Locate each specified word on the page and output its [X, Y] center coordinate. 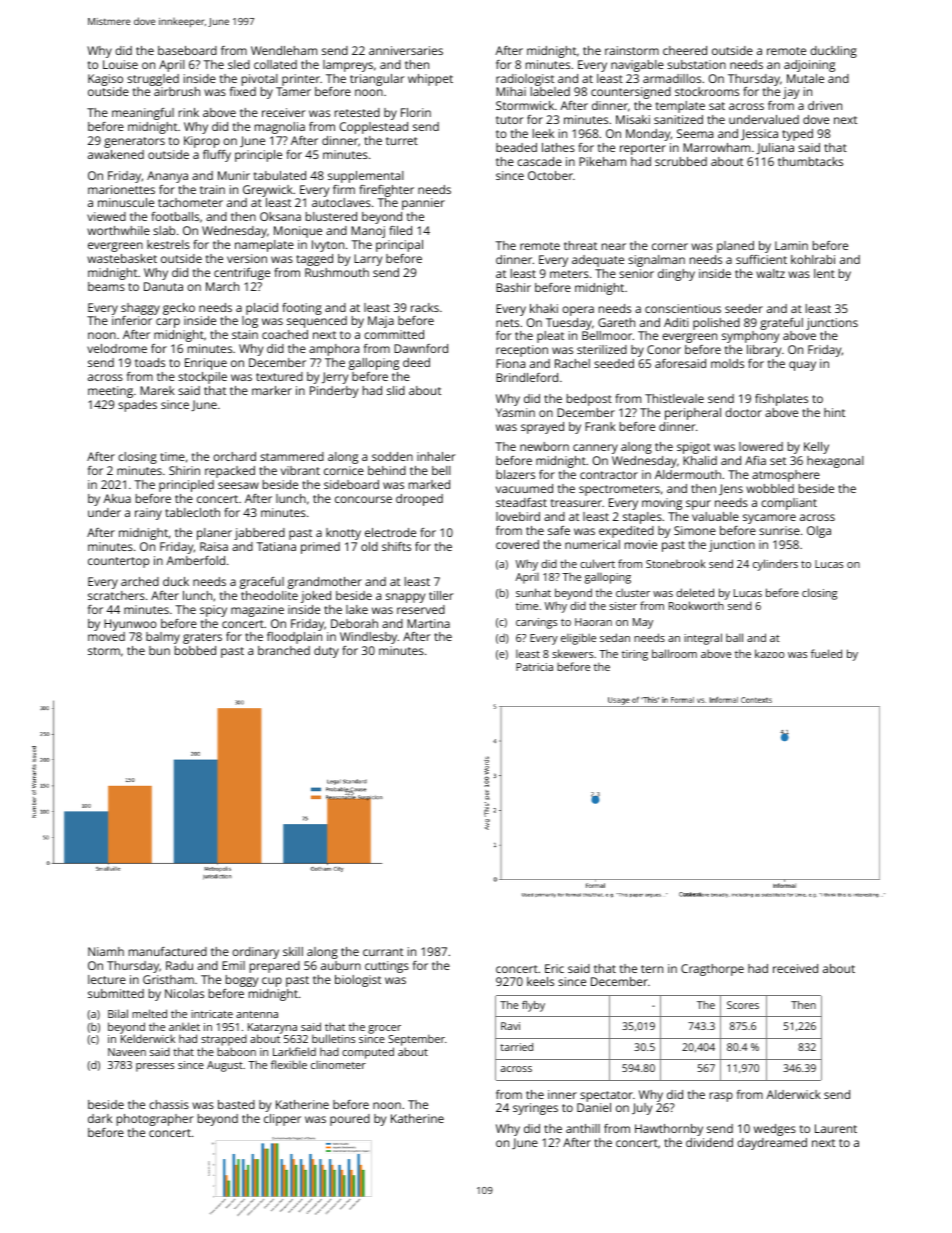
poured [350, 1120]
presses [155, 1067]
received [795, 968]
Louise [120, 64]
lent [824, 273]
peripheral [693, 414]
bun [159, 650]
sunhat [533, 592]
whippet [430, 80]
